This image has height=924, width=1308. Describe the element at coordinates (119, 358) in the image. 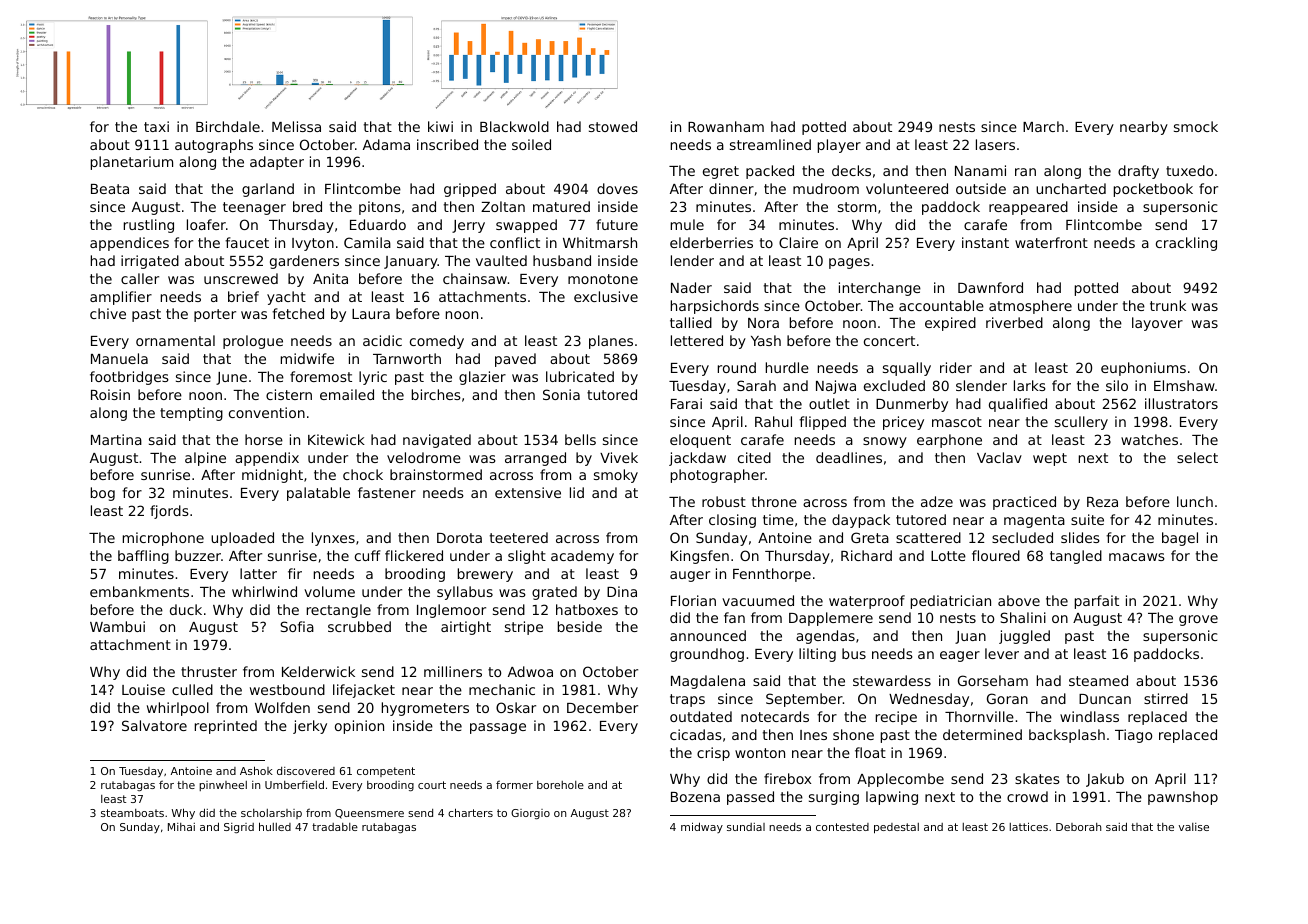

I see `Manuela` at that location.
